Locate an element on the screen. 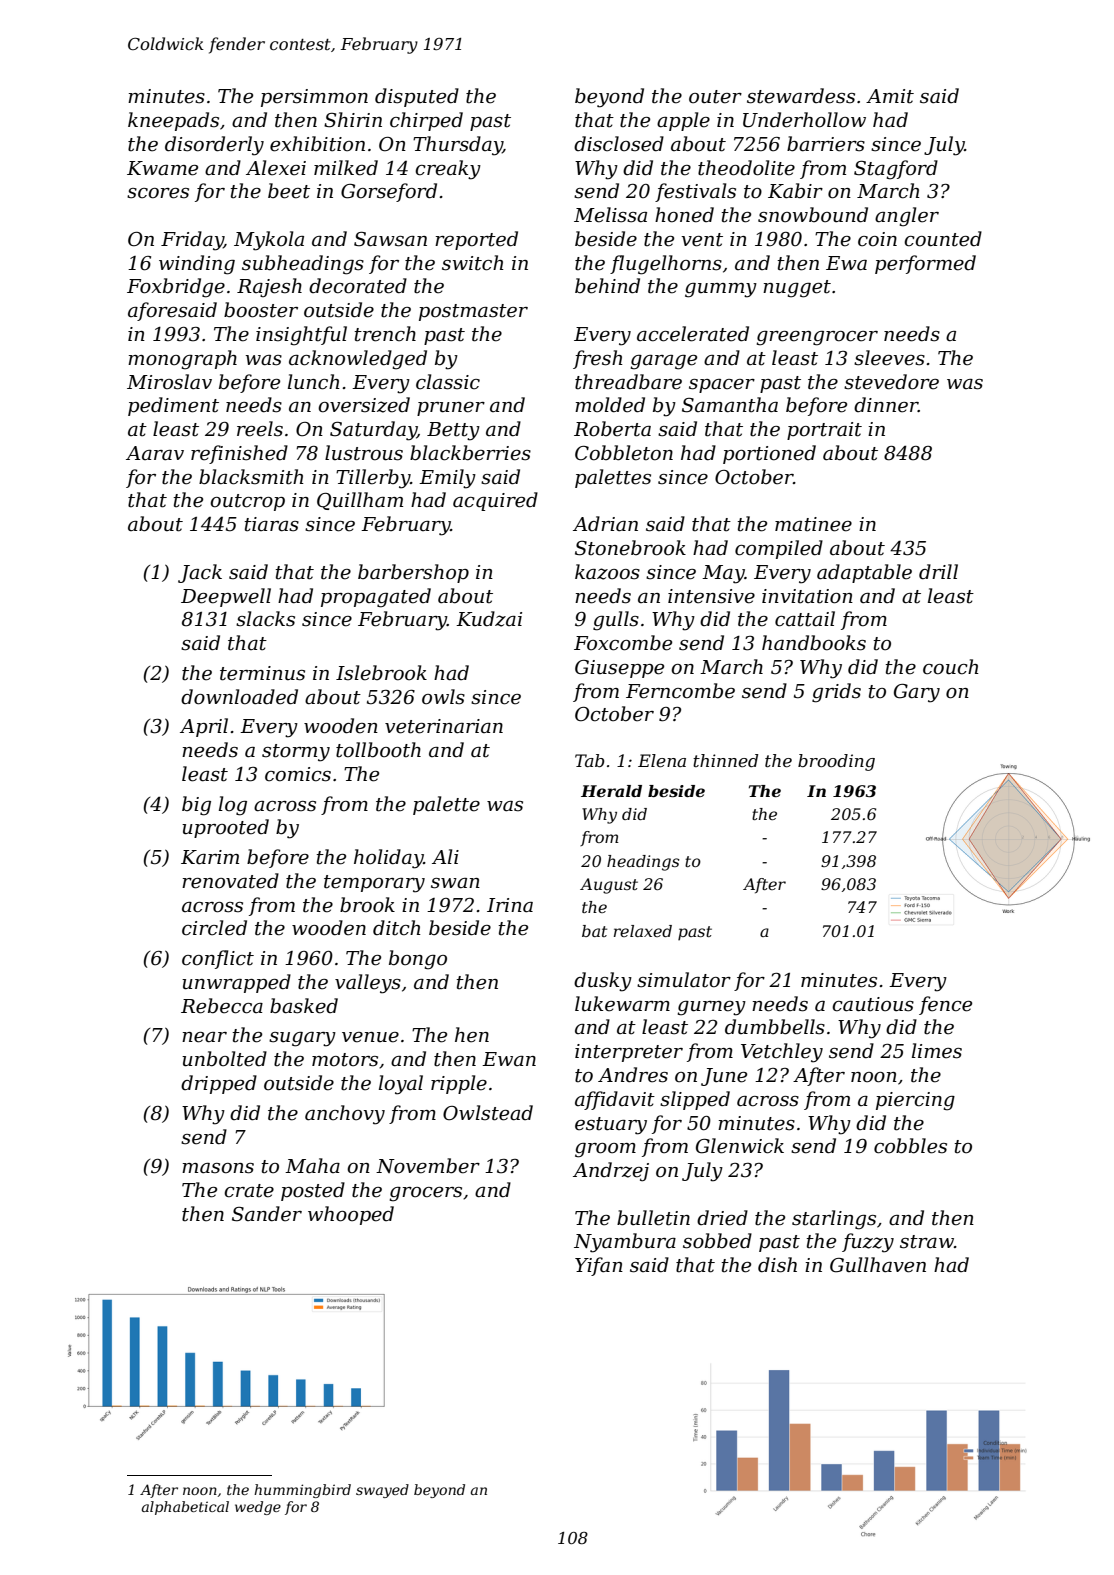 This screenshot has height=1575, width=1114. swayed is located at coordinates (382, 1491).
